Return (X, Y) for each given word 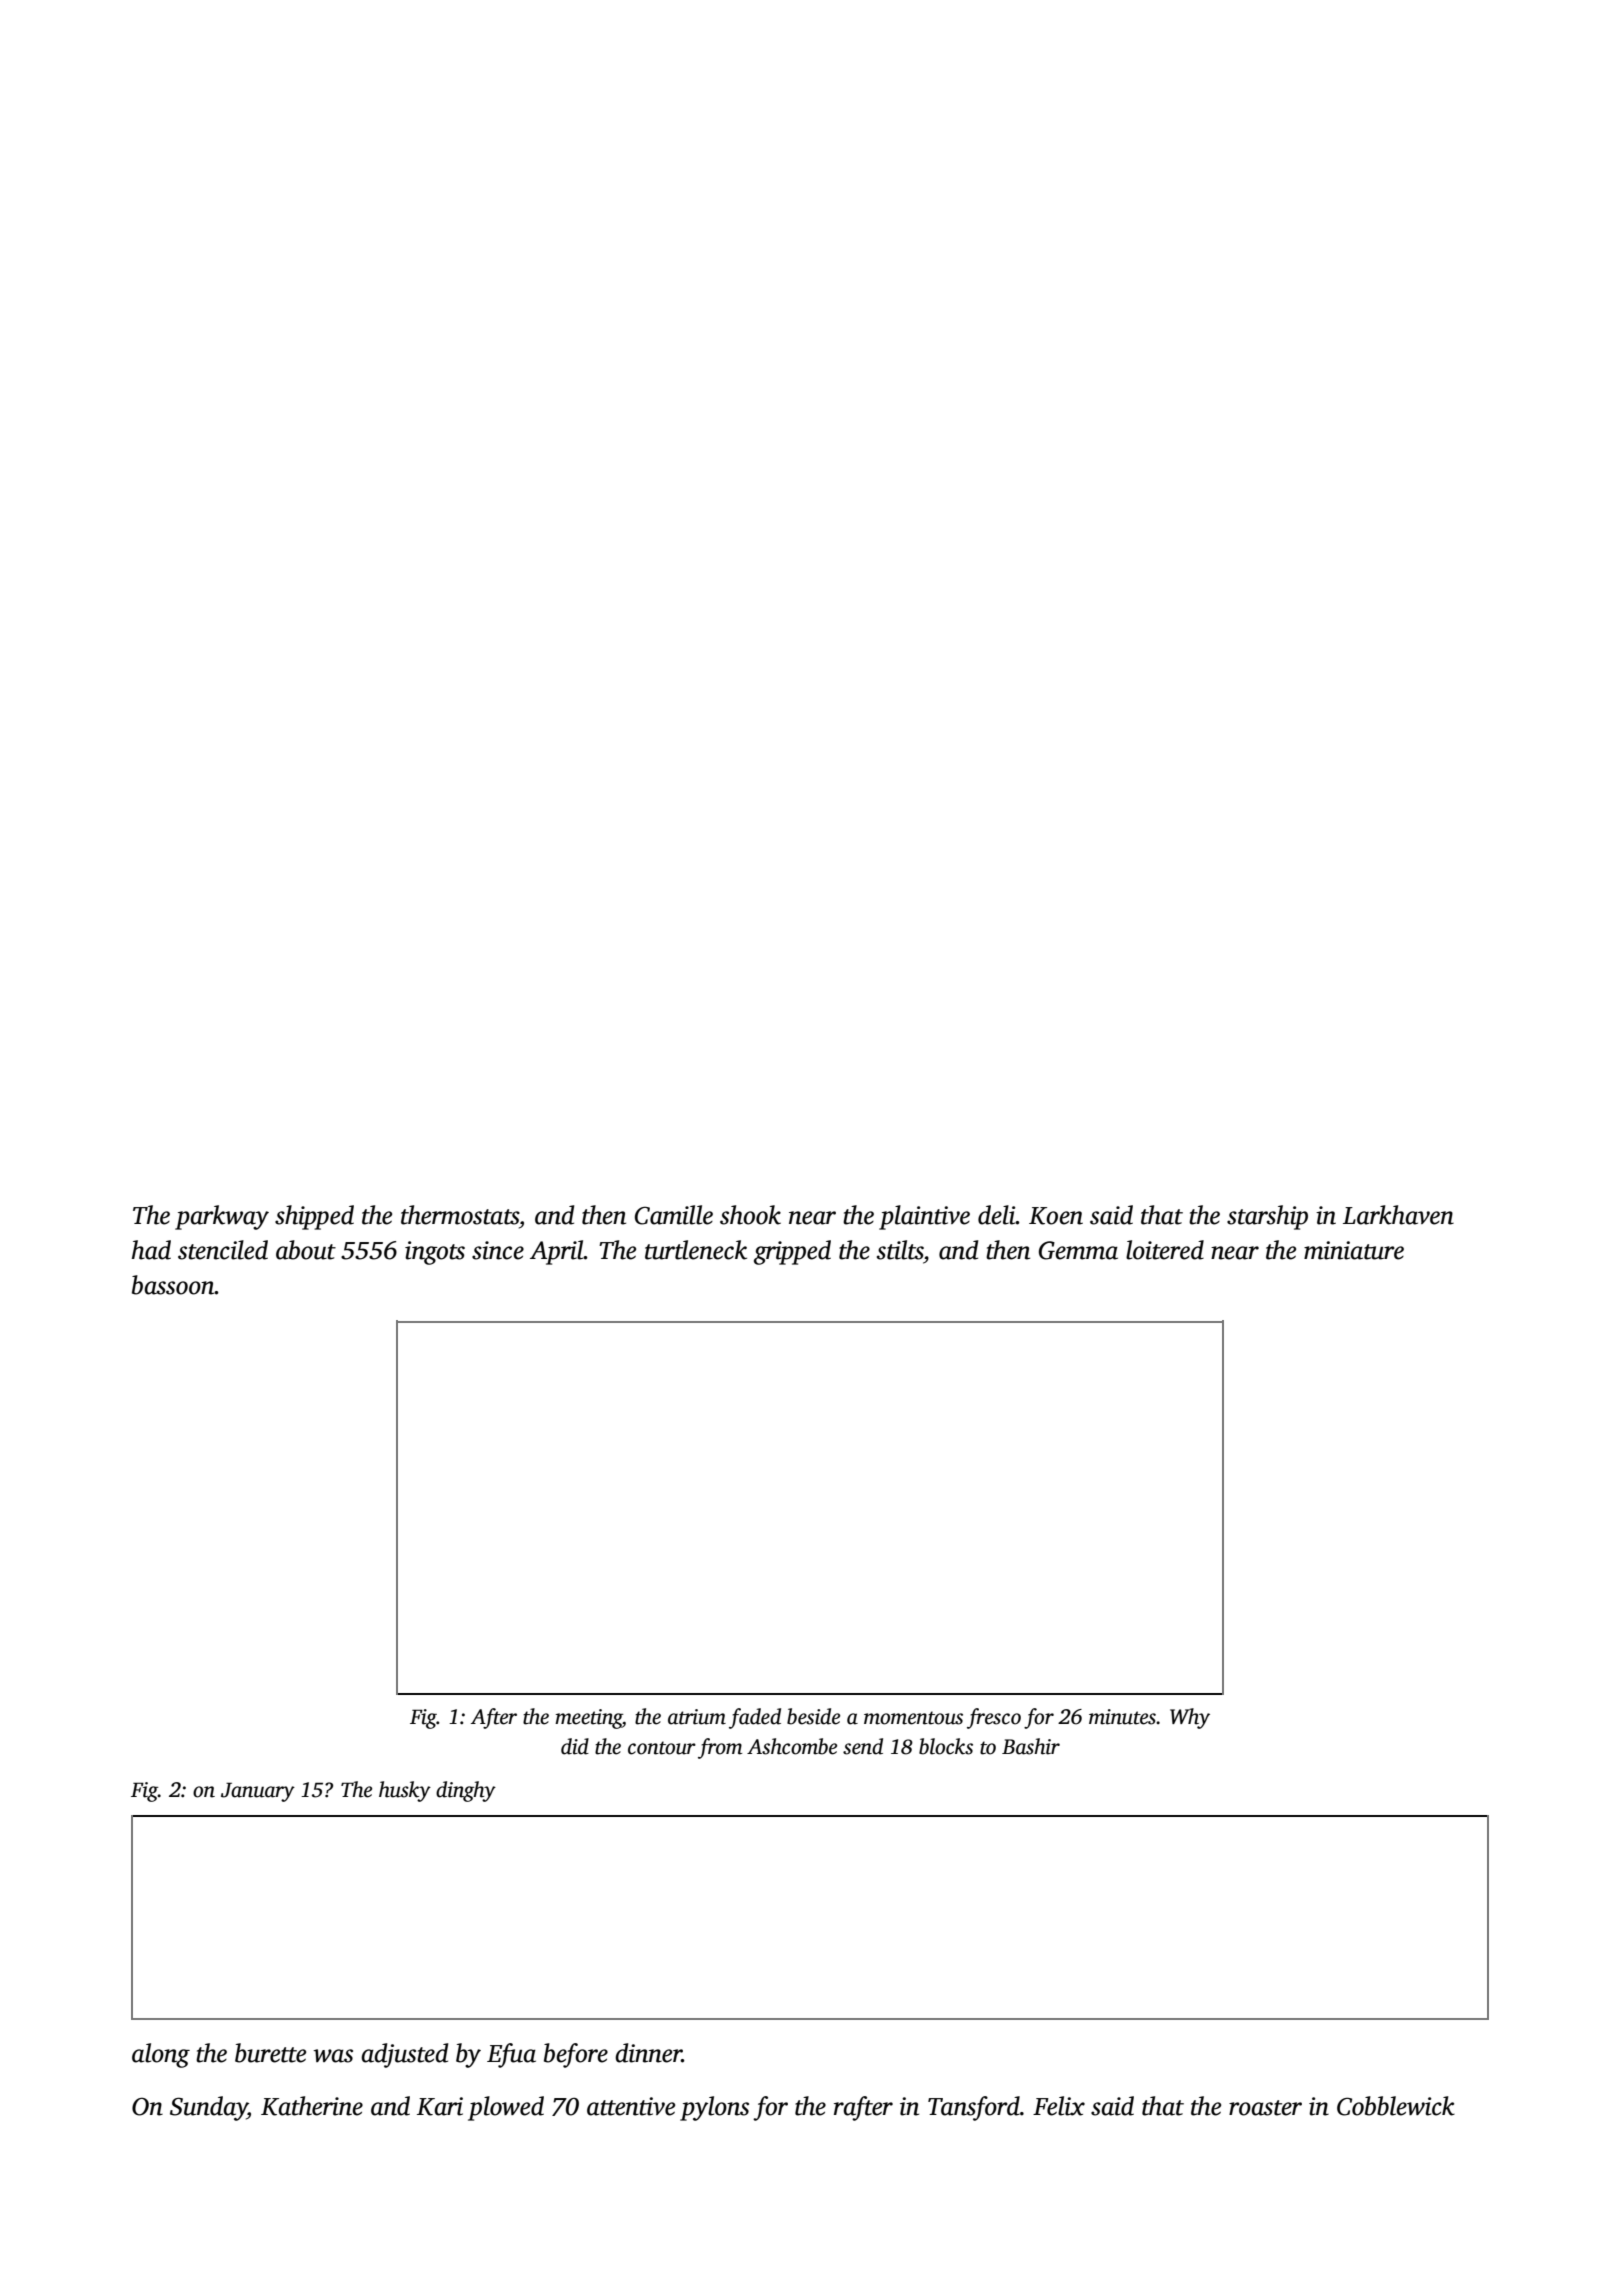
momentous (913, 1718)
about (306, 1250)
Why (1190, 1718)
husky (405, 1791)
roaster (1265, 2108)
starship (1267, 1217)
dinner (648, 2053)
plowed (506, 2108)
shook (750, 1215)
